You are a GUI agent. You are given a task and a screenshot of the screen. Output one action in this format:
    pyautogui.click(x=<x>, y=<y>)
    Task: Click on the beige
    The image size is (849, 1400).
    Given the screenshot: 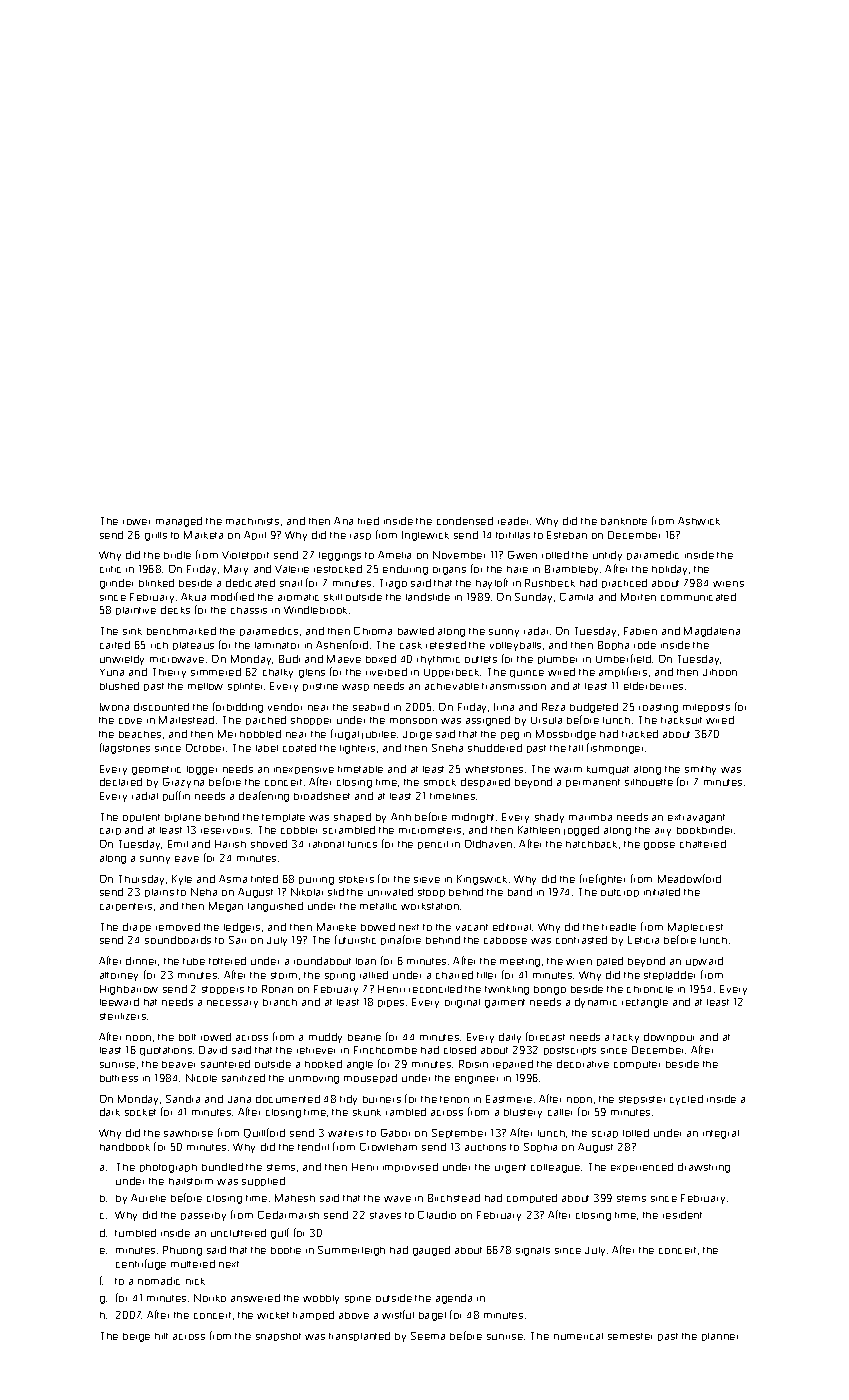 What is the action you would take?
    pyautogui.click(x=136, y=1337)
